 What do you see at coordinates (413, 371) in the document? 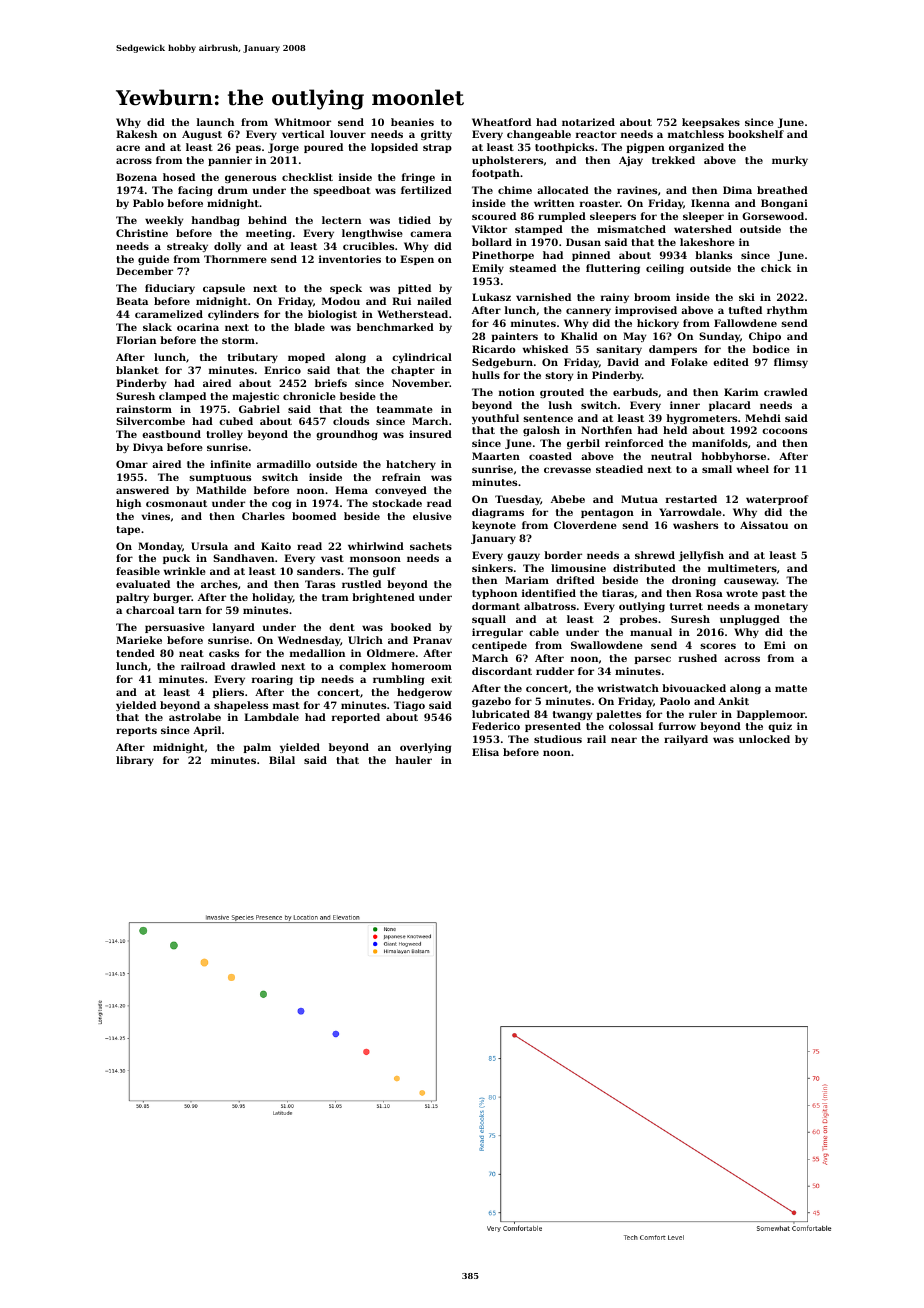
I see `chapter` at bounding box center [413, 371].
